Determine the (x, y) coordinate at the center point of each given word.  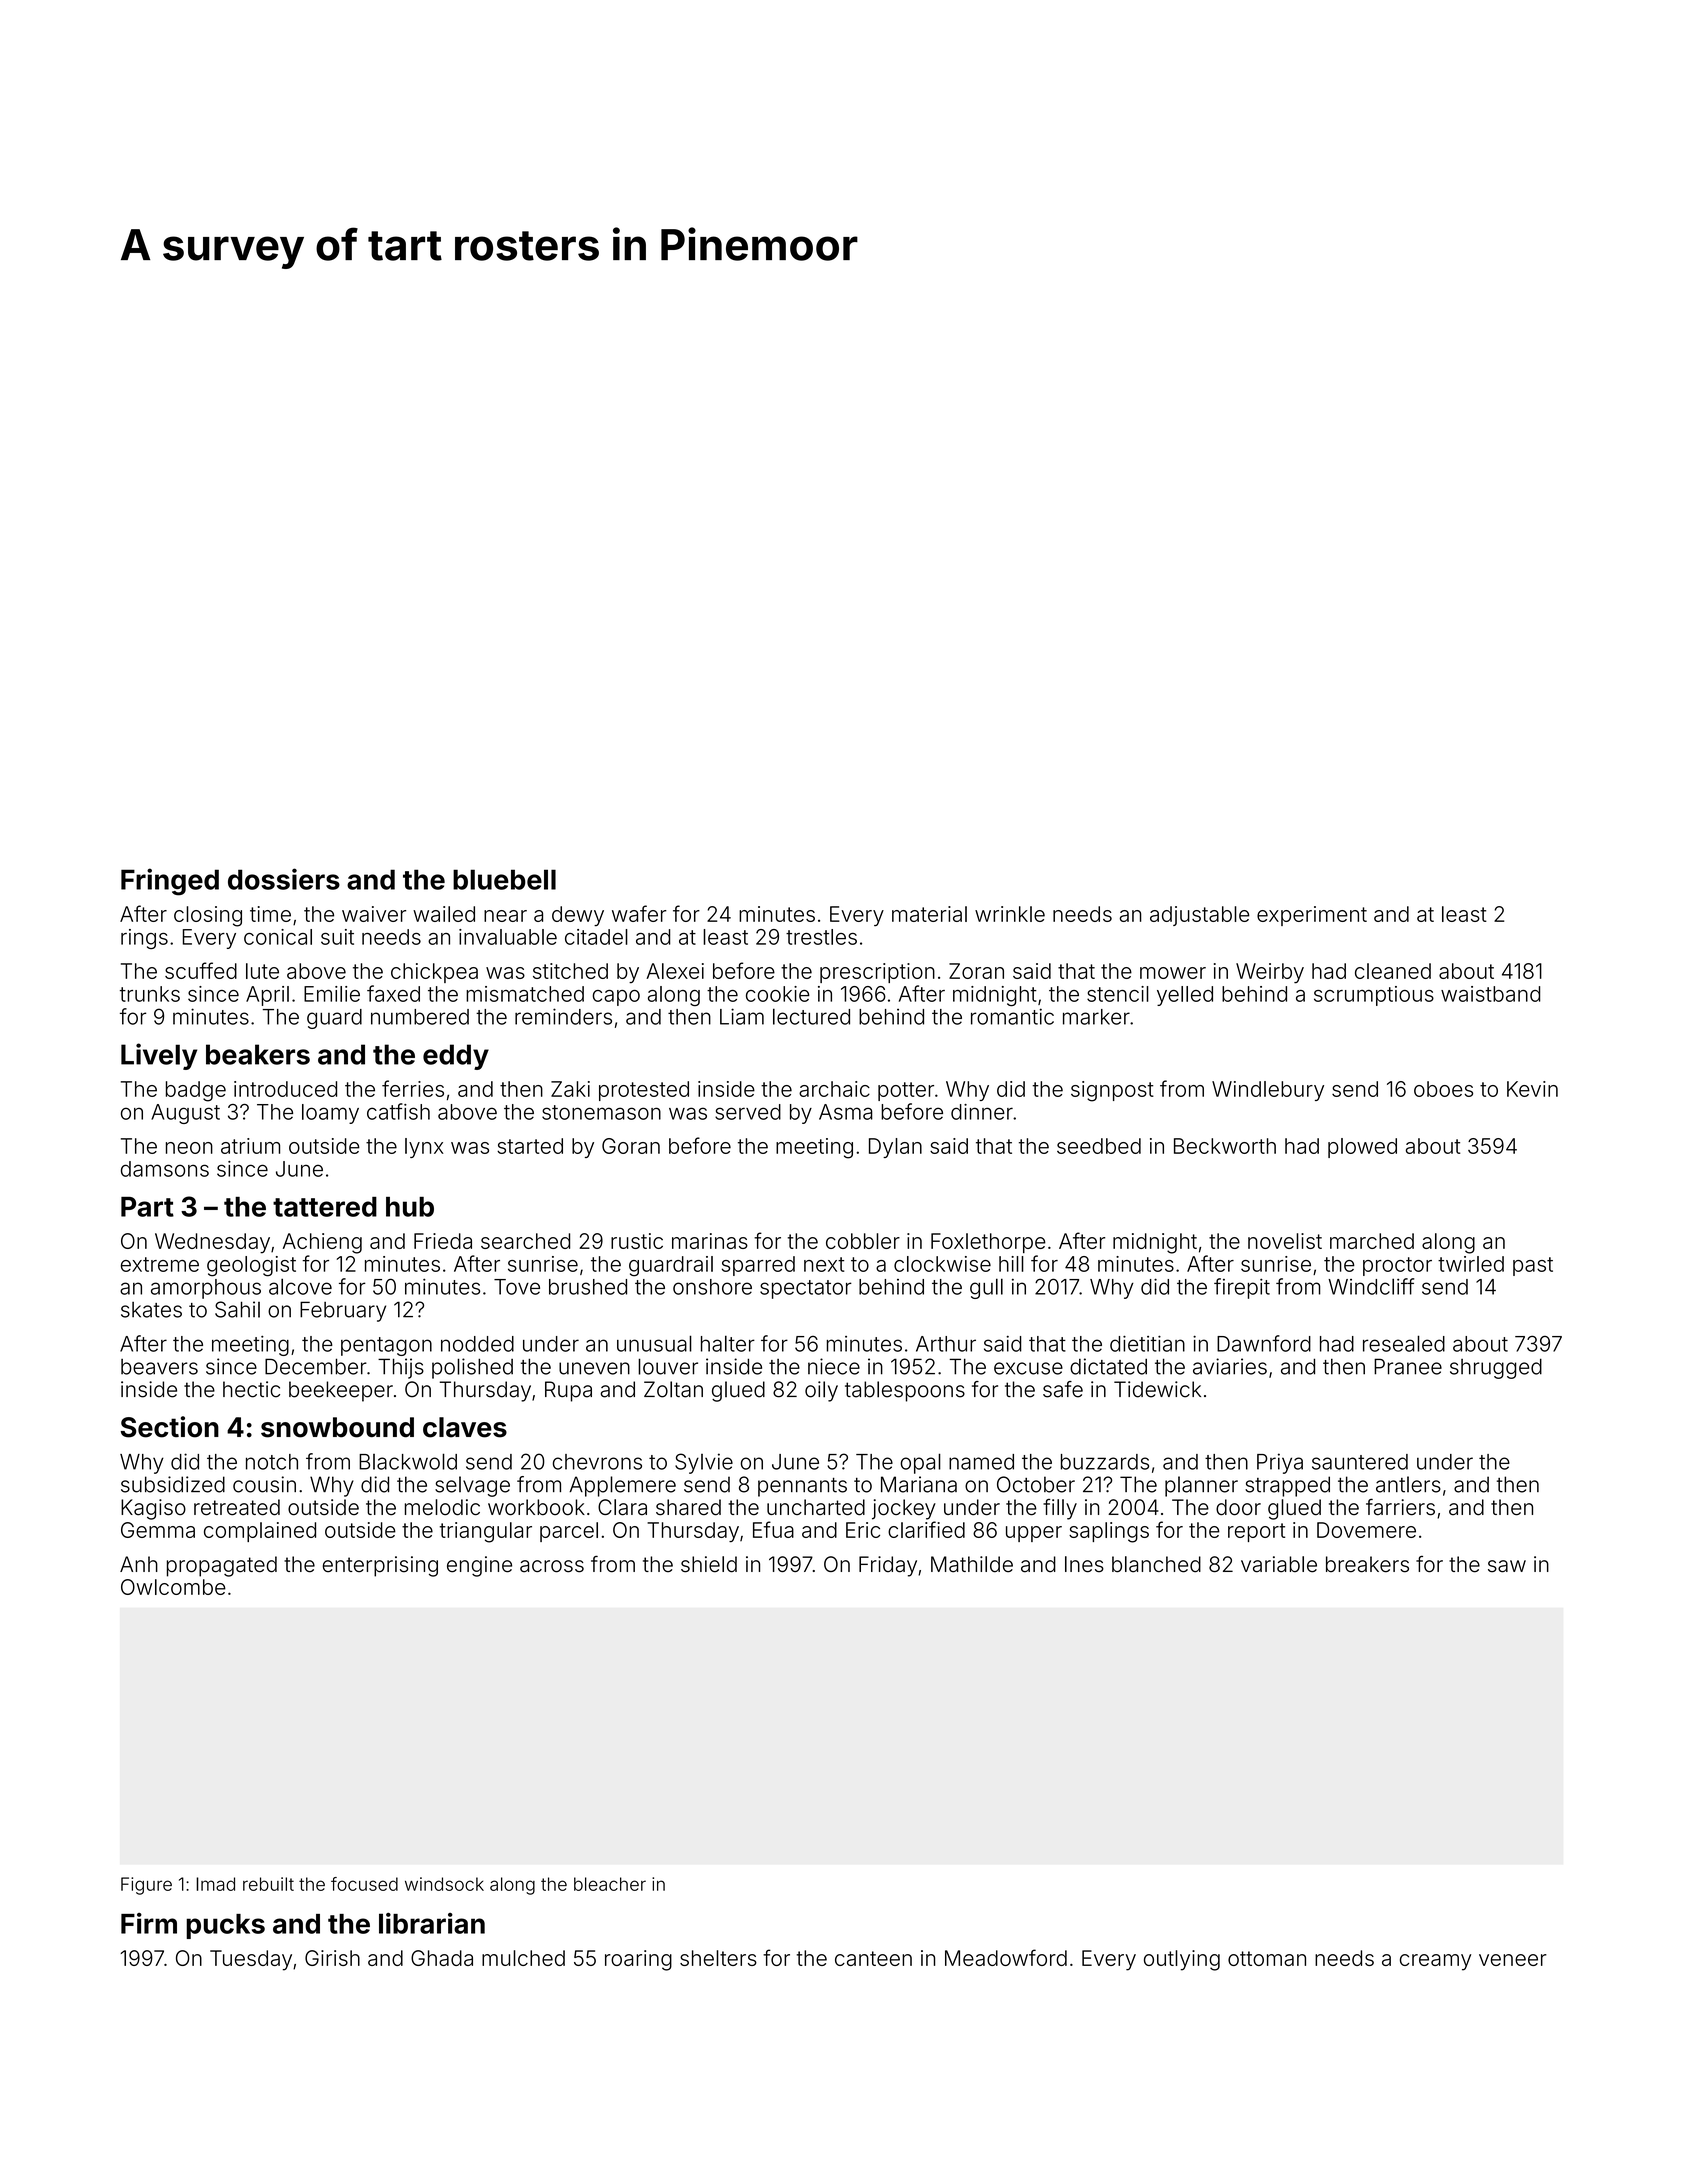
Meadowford (1006, 1957)
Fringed (170, 882)
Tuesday (251, 1960)
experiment (1312, 916)
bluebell (504, 879)
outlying (1182, 1960)
